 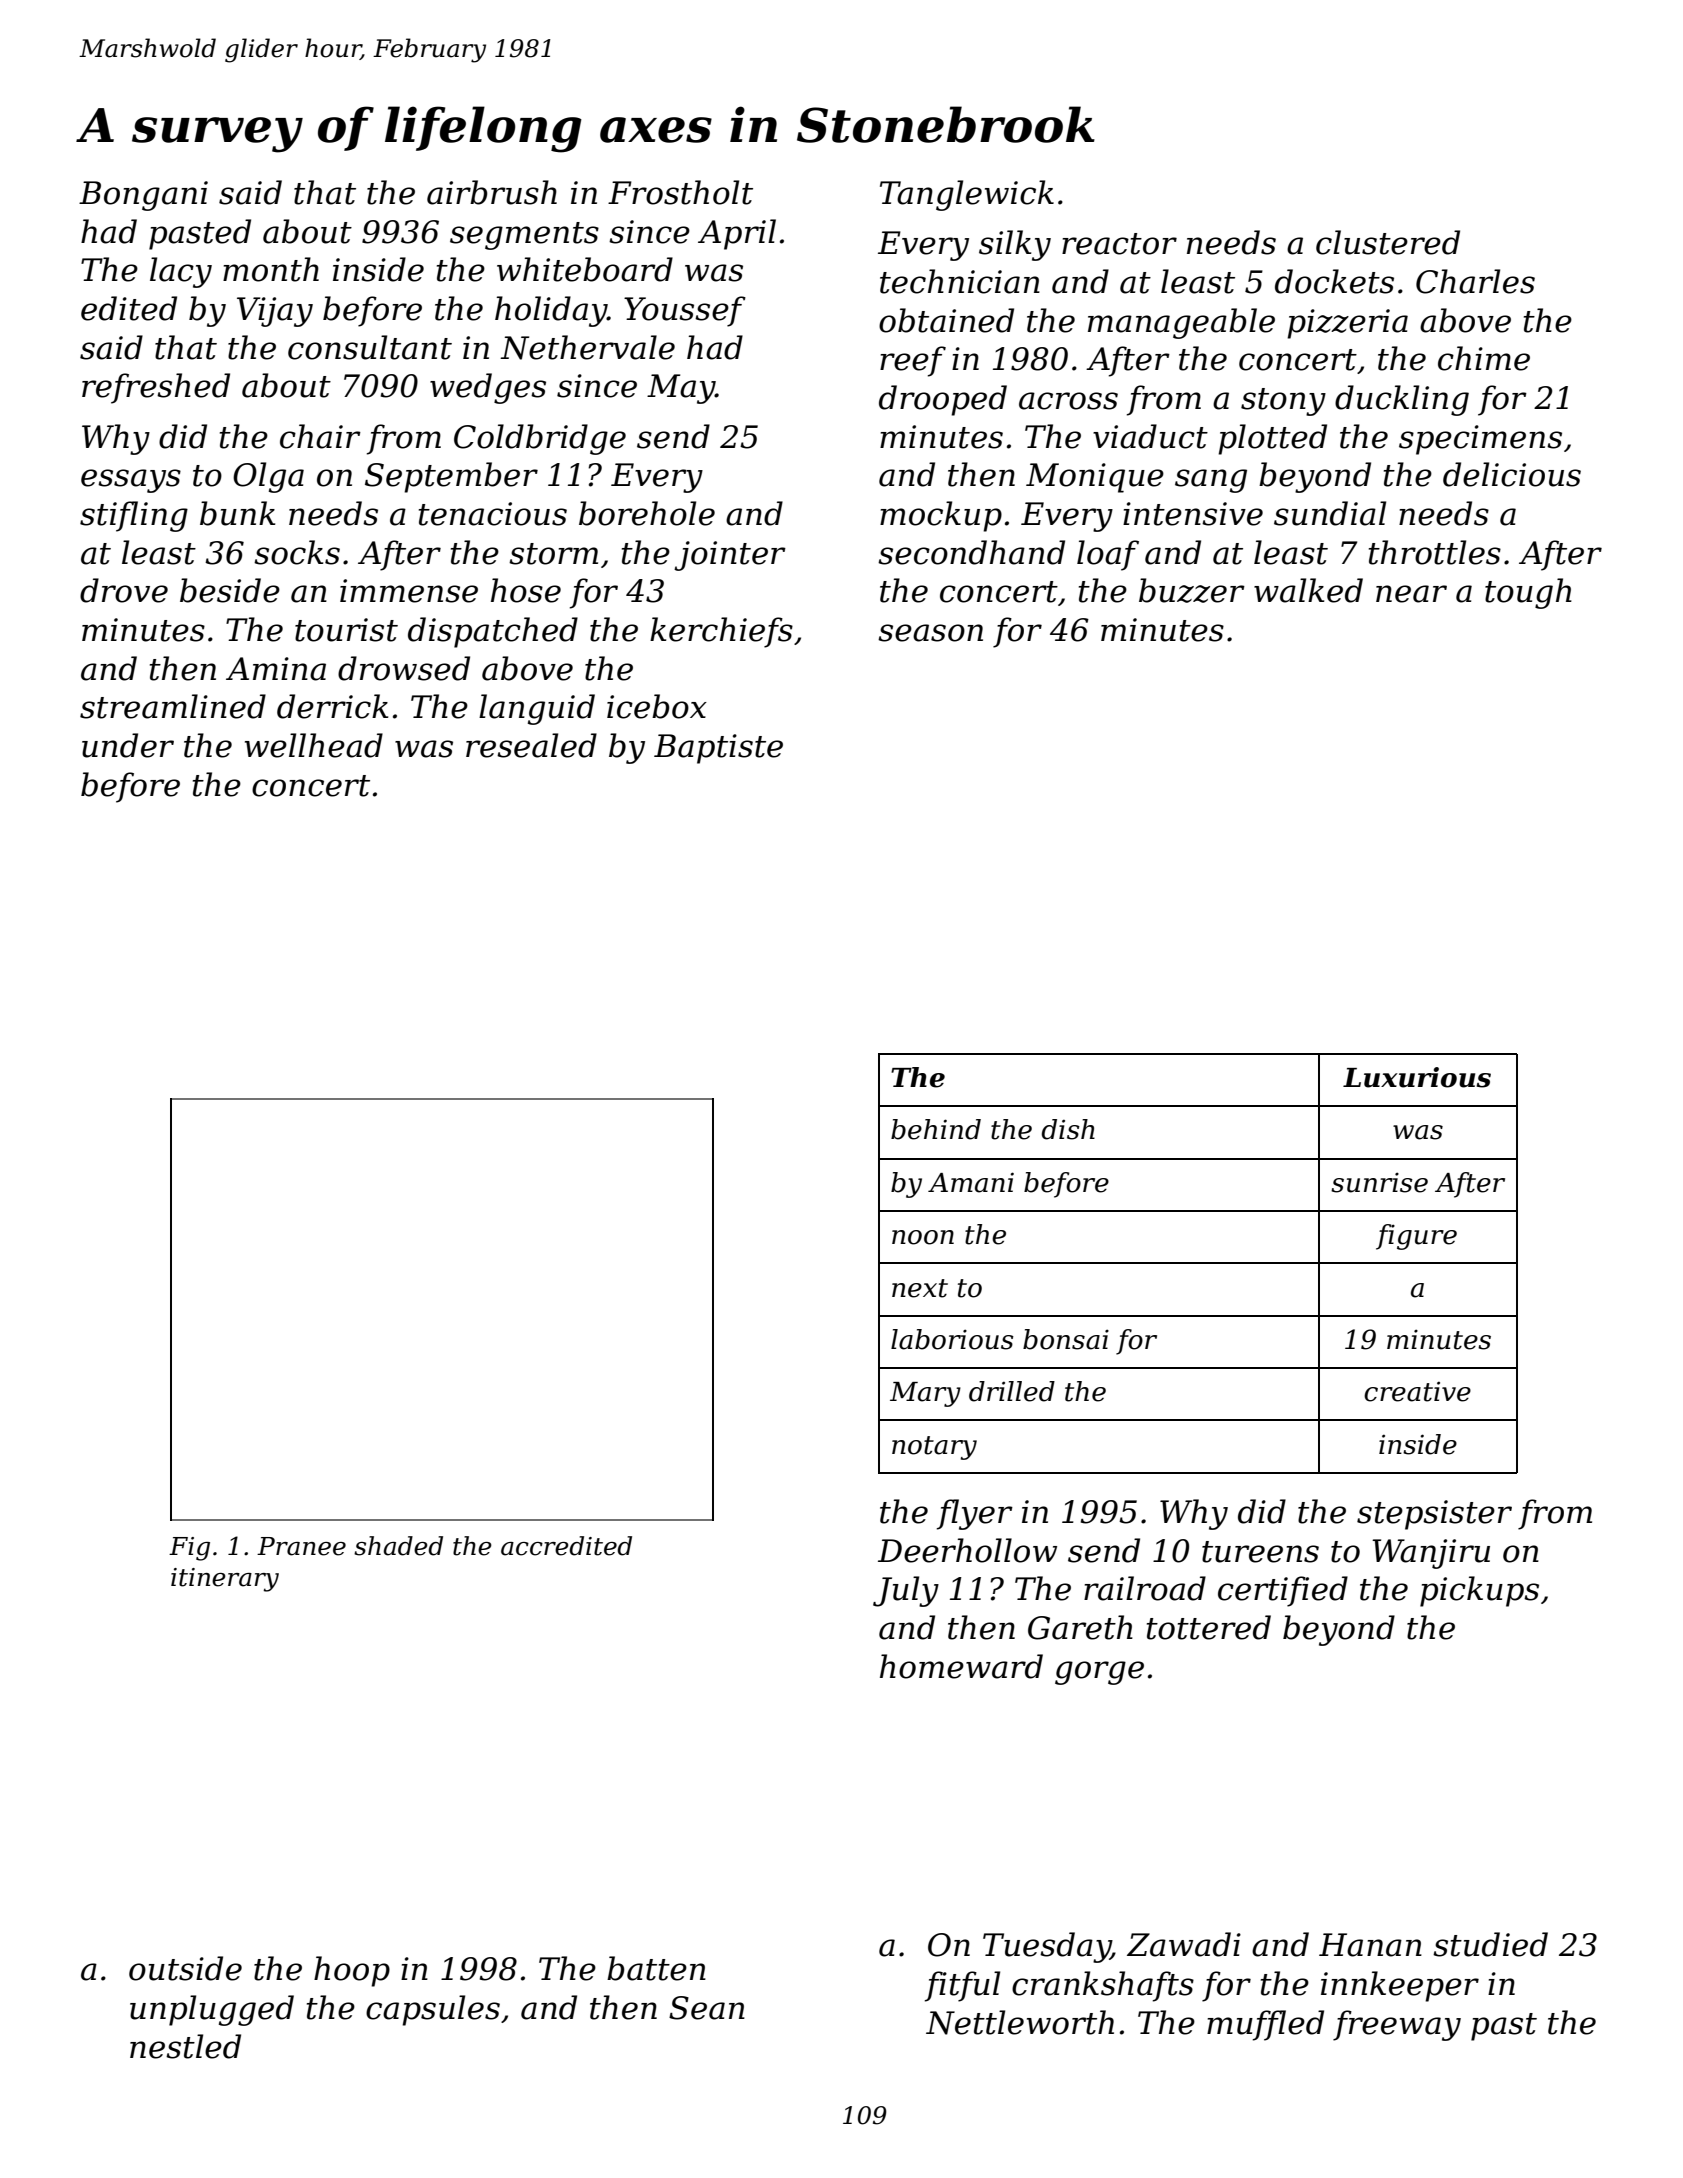 What do you see at coordinates (185, 1968) in the document?
I see `outside` at bounding box center [185, 1968].
